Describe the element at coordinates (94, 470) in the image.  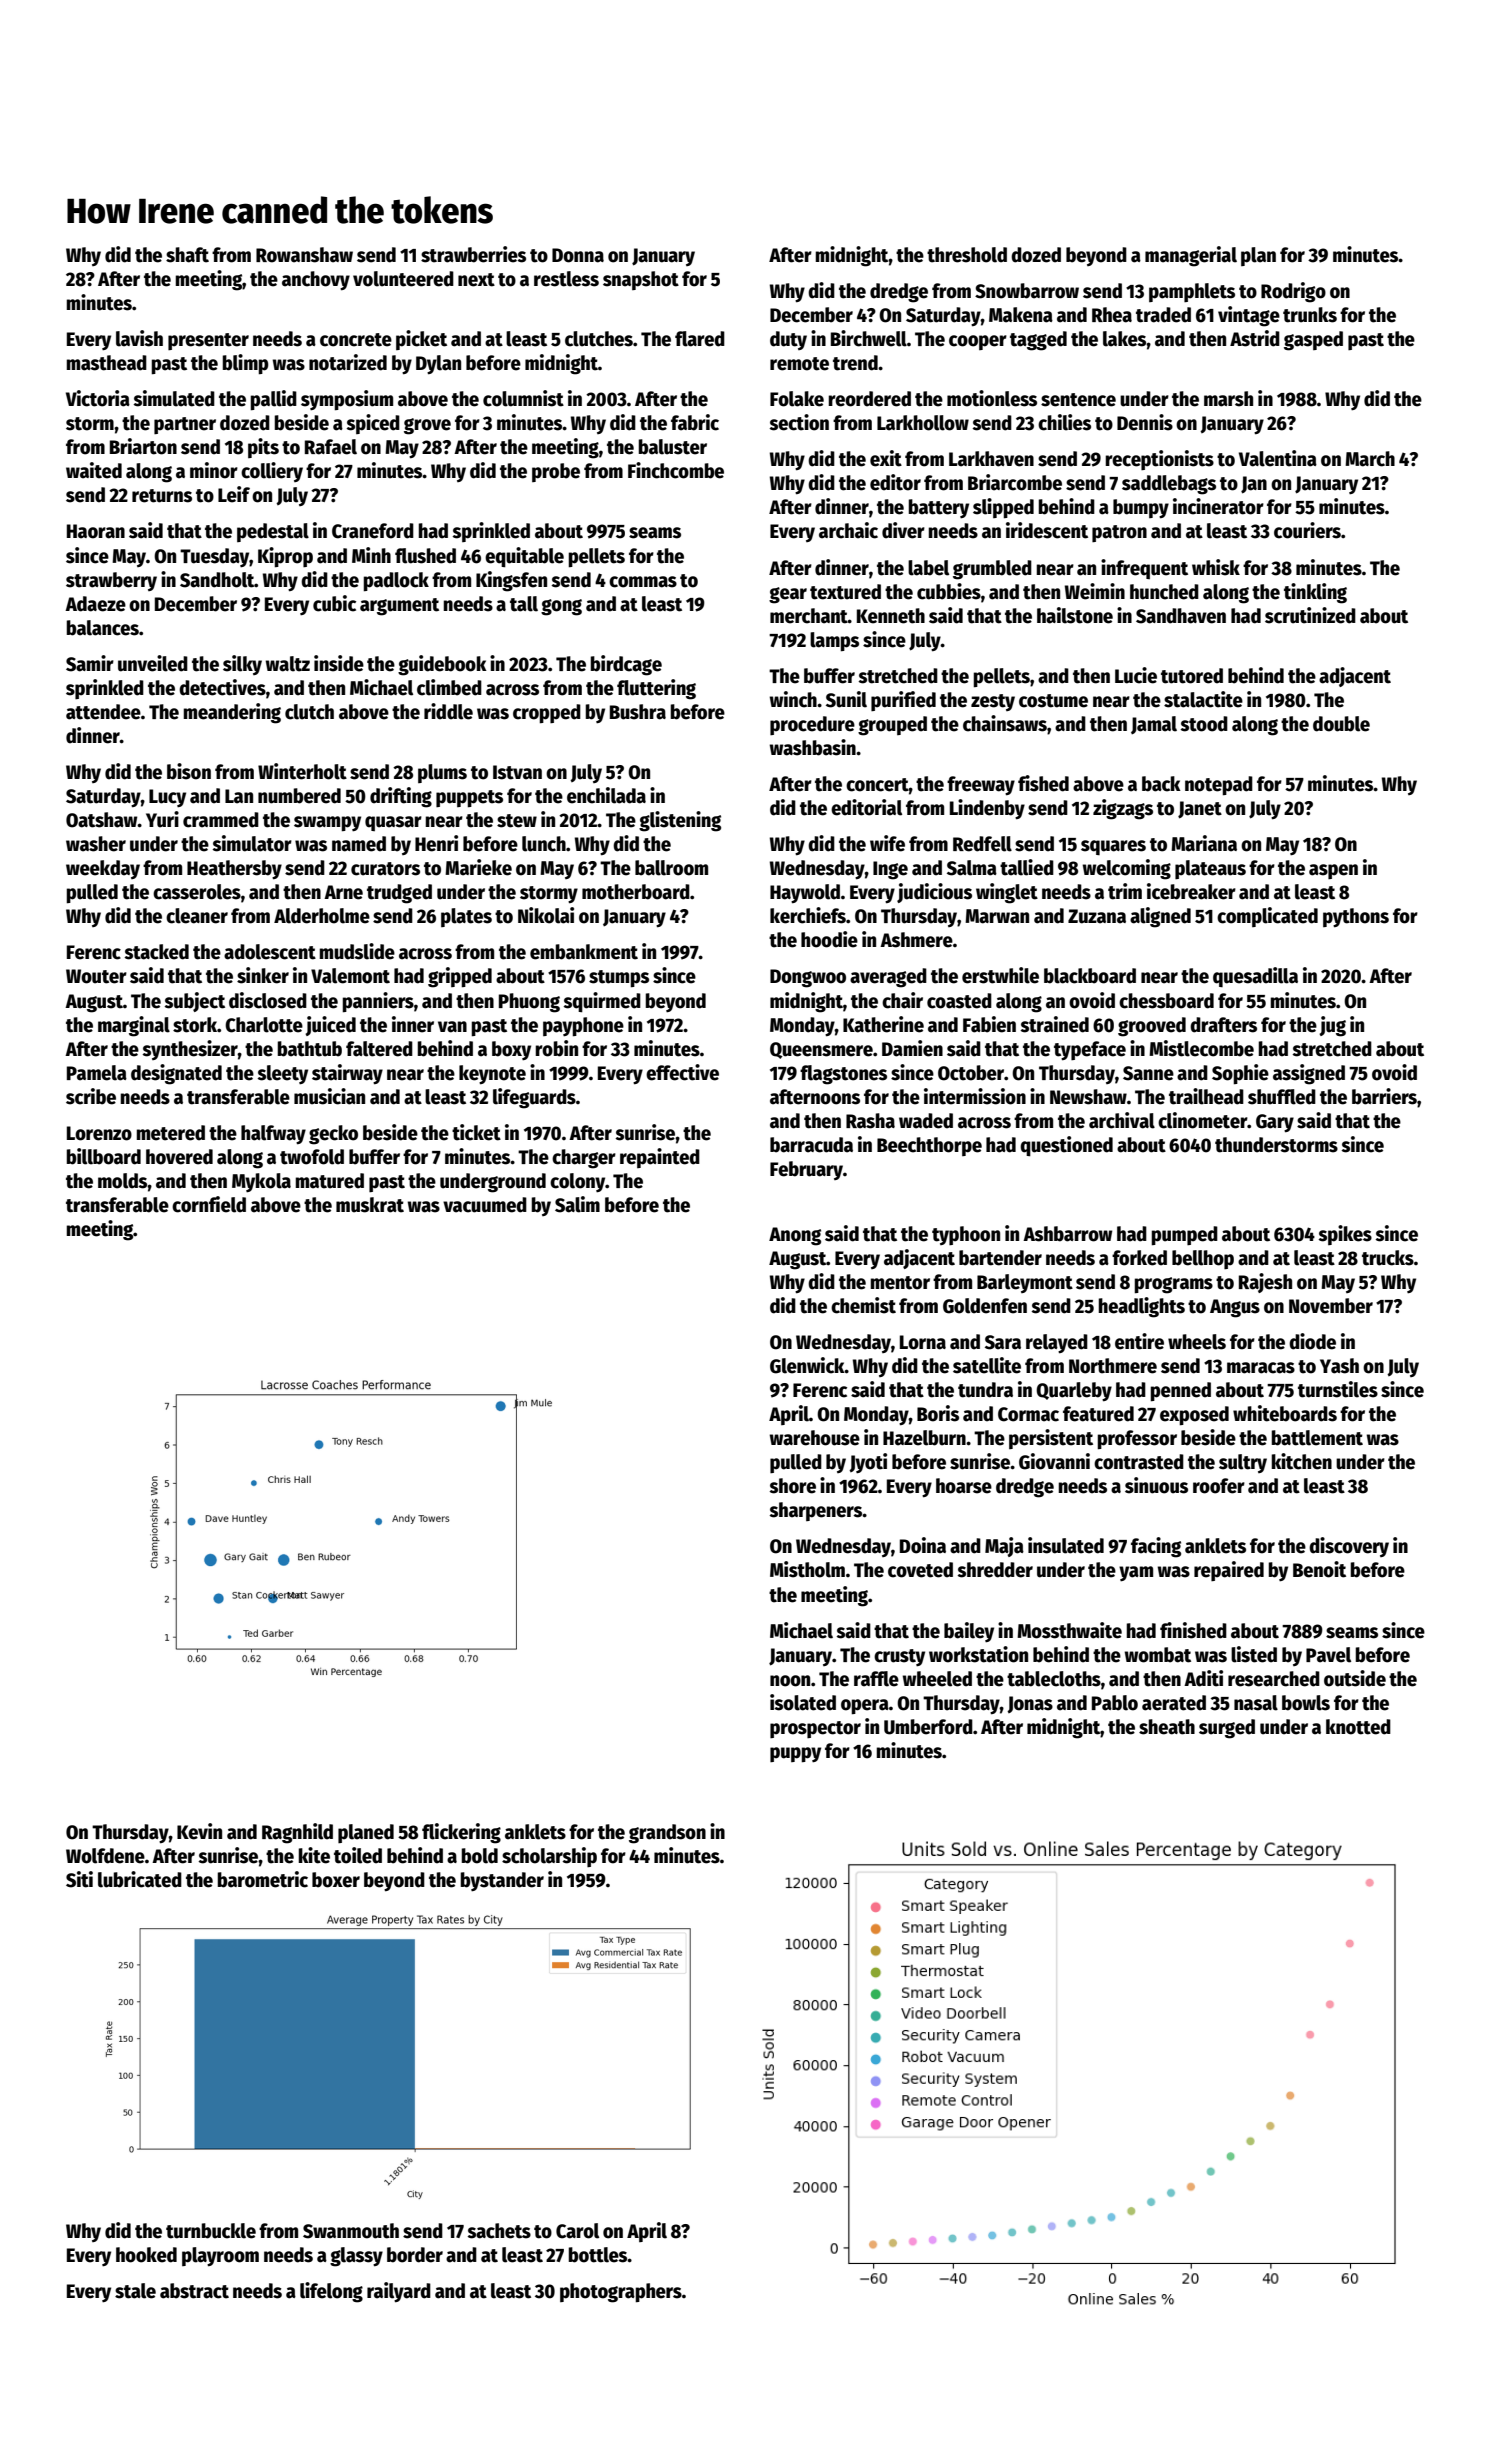
I see `waited` at that location.
